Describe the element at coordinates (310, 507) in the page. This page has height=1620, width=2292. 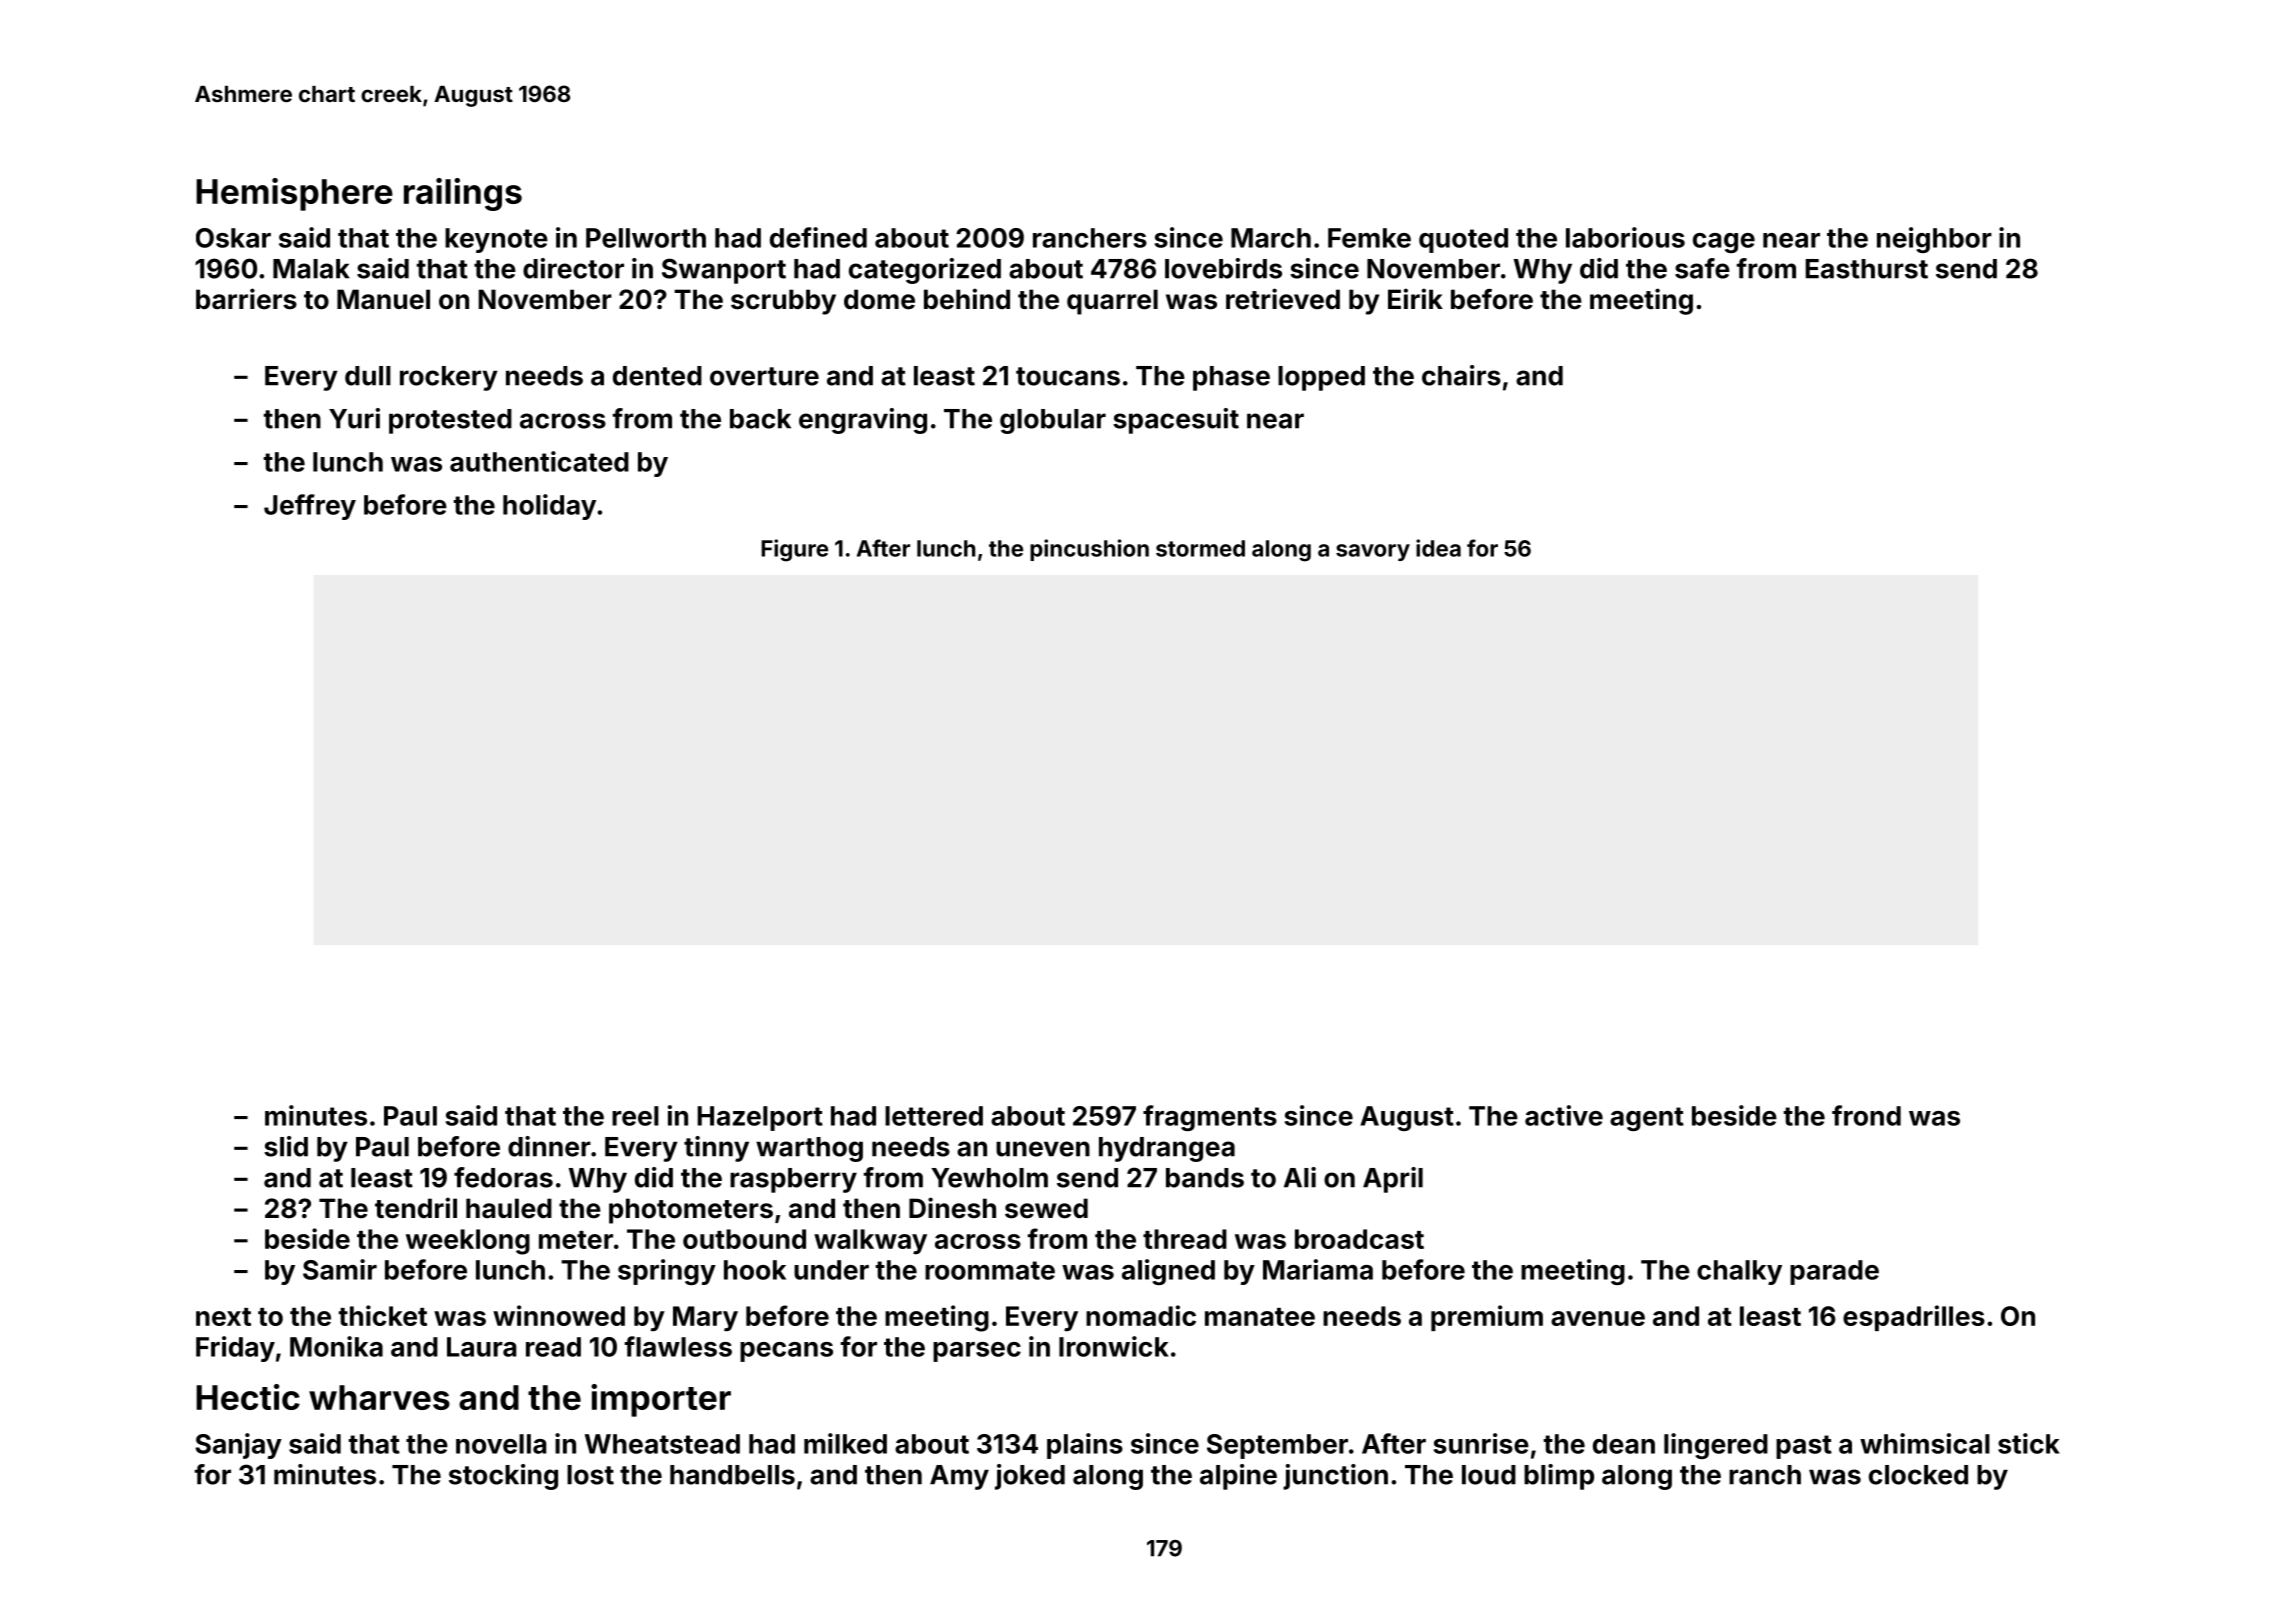
I see `Jeffrey` at that location.
